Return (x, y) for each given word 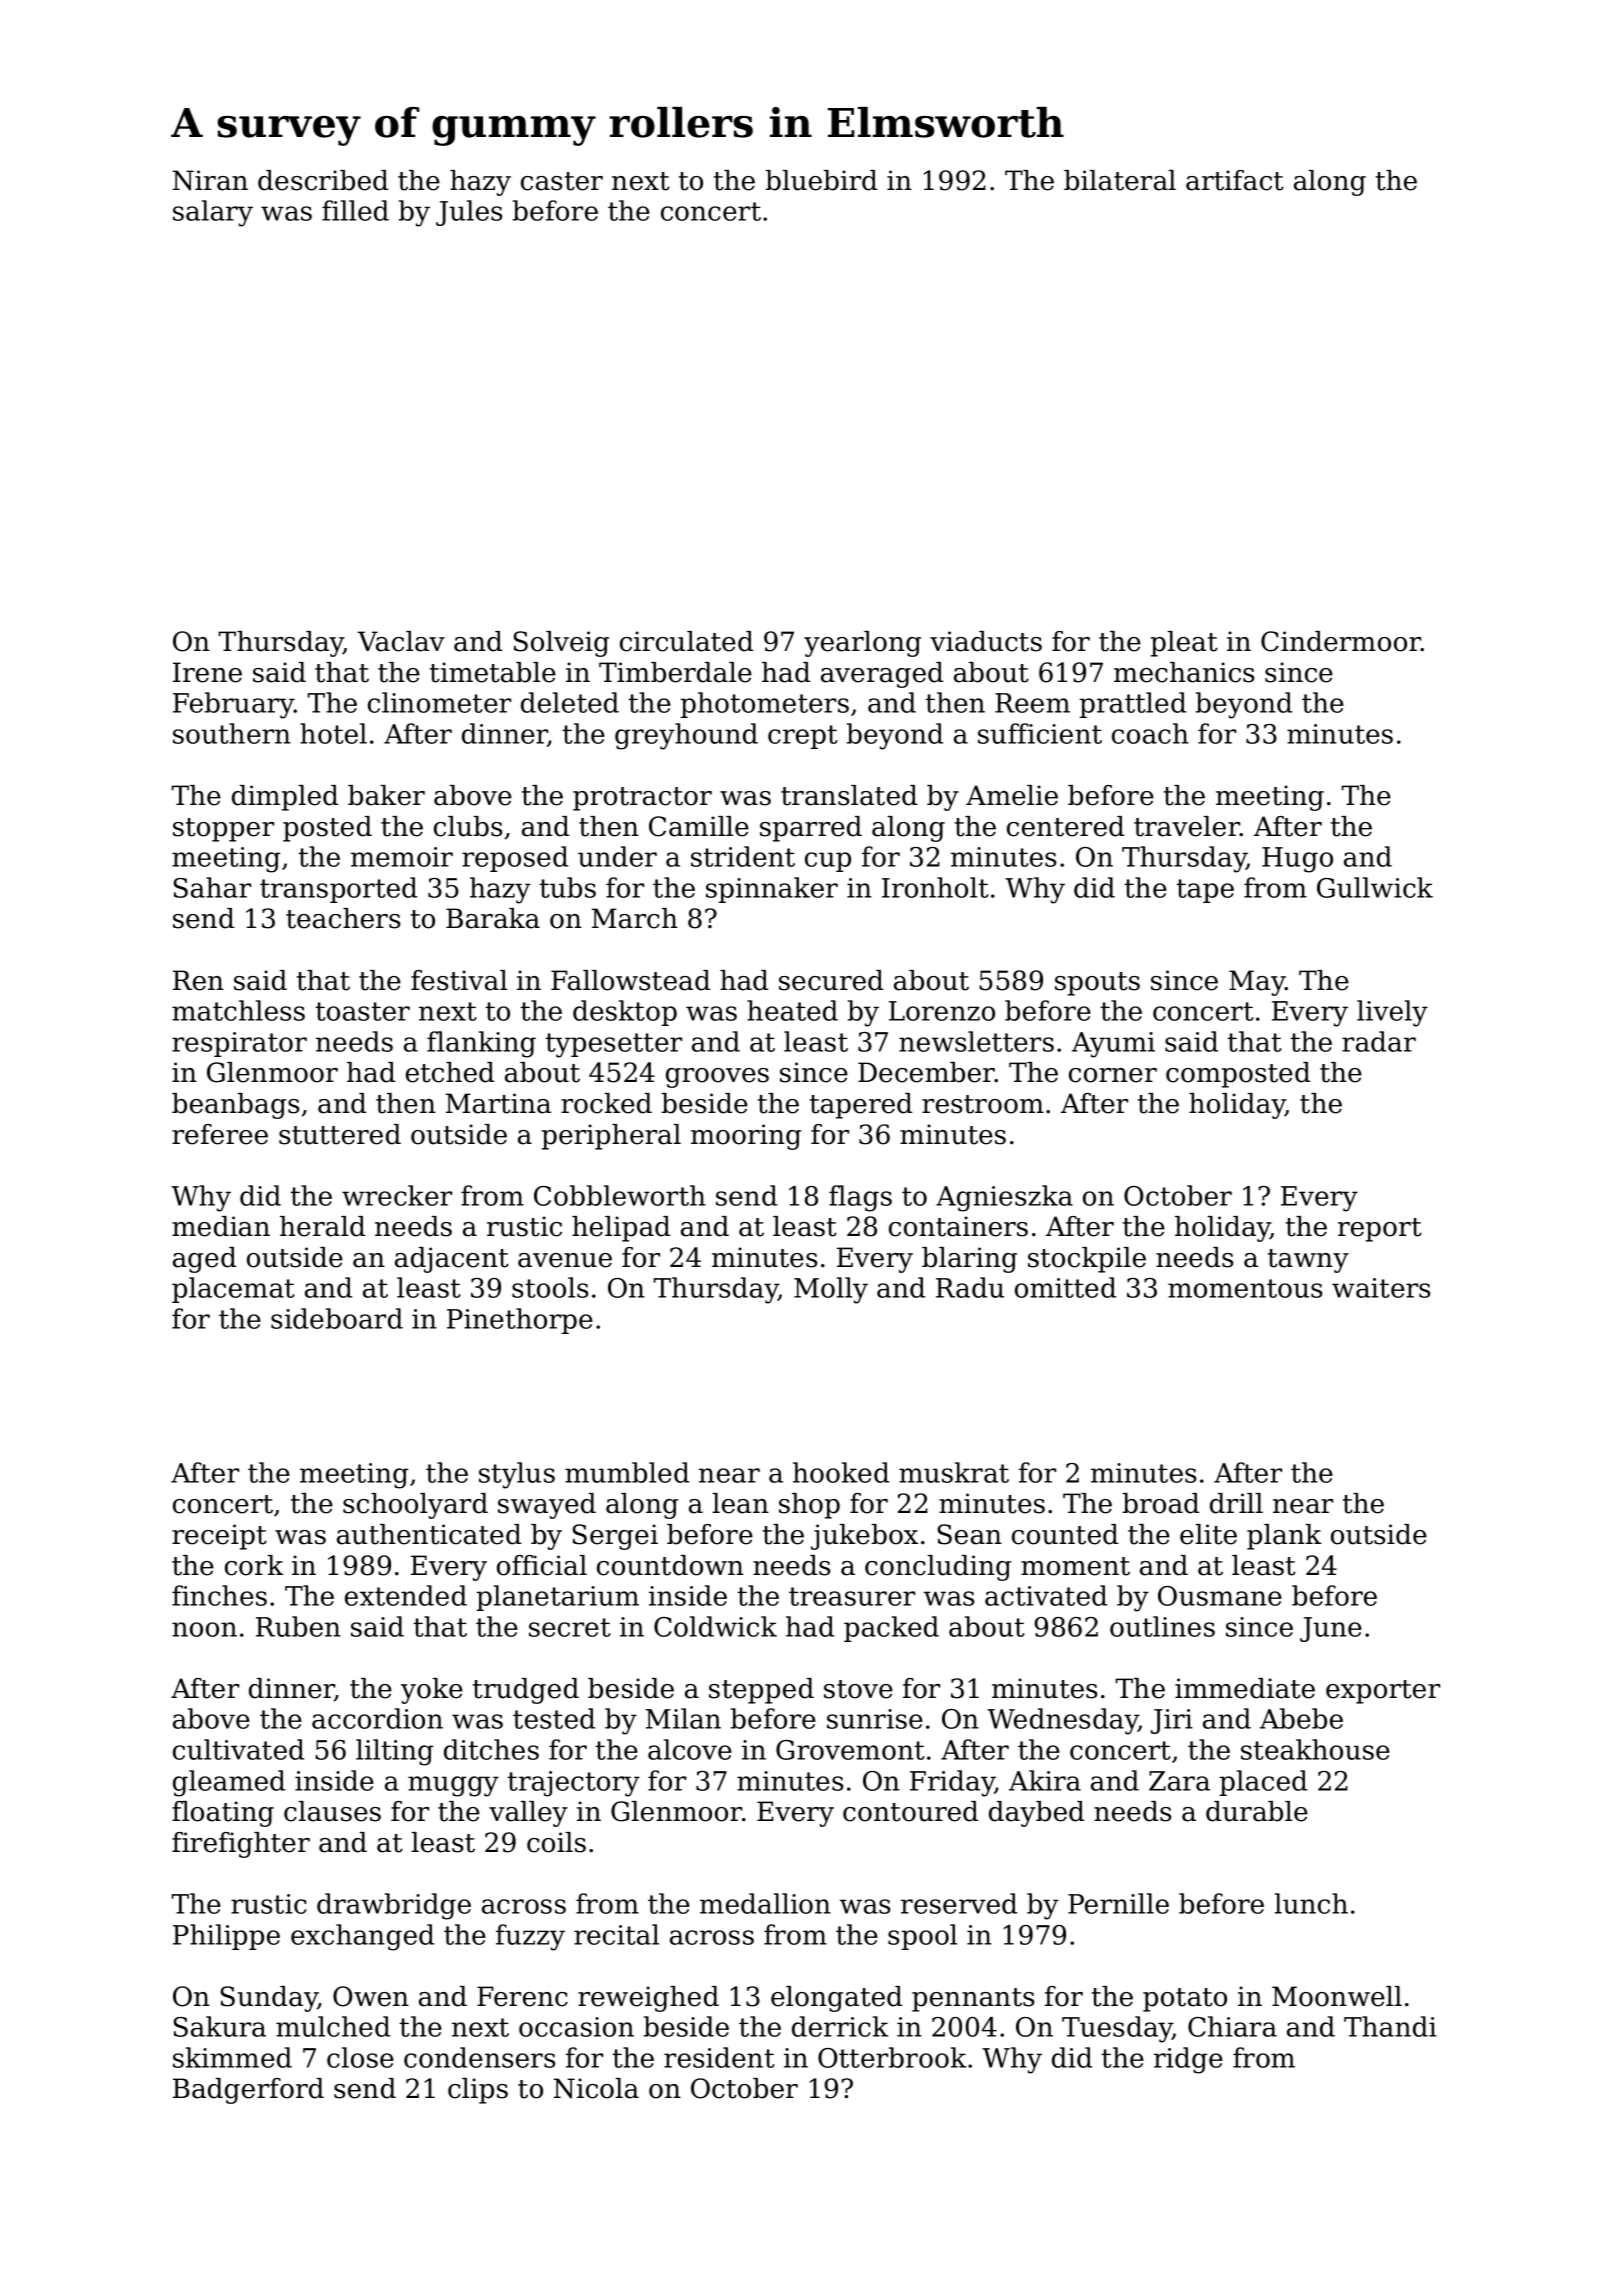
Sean (969, 1534)
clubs (468, 826)
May (1257, 983)
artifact (1235, 180)
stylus (517, 1475)
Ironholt (935, 887)
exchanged (362, 1937)
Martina (498, 1103)
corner (1113, 1075)
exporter (1383, 1692)
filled (355, 210)
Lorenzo (942, 1011)
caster (562, 181)
